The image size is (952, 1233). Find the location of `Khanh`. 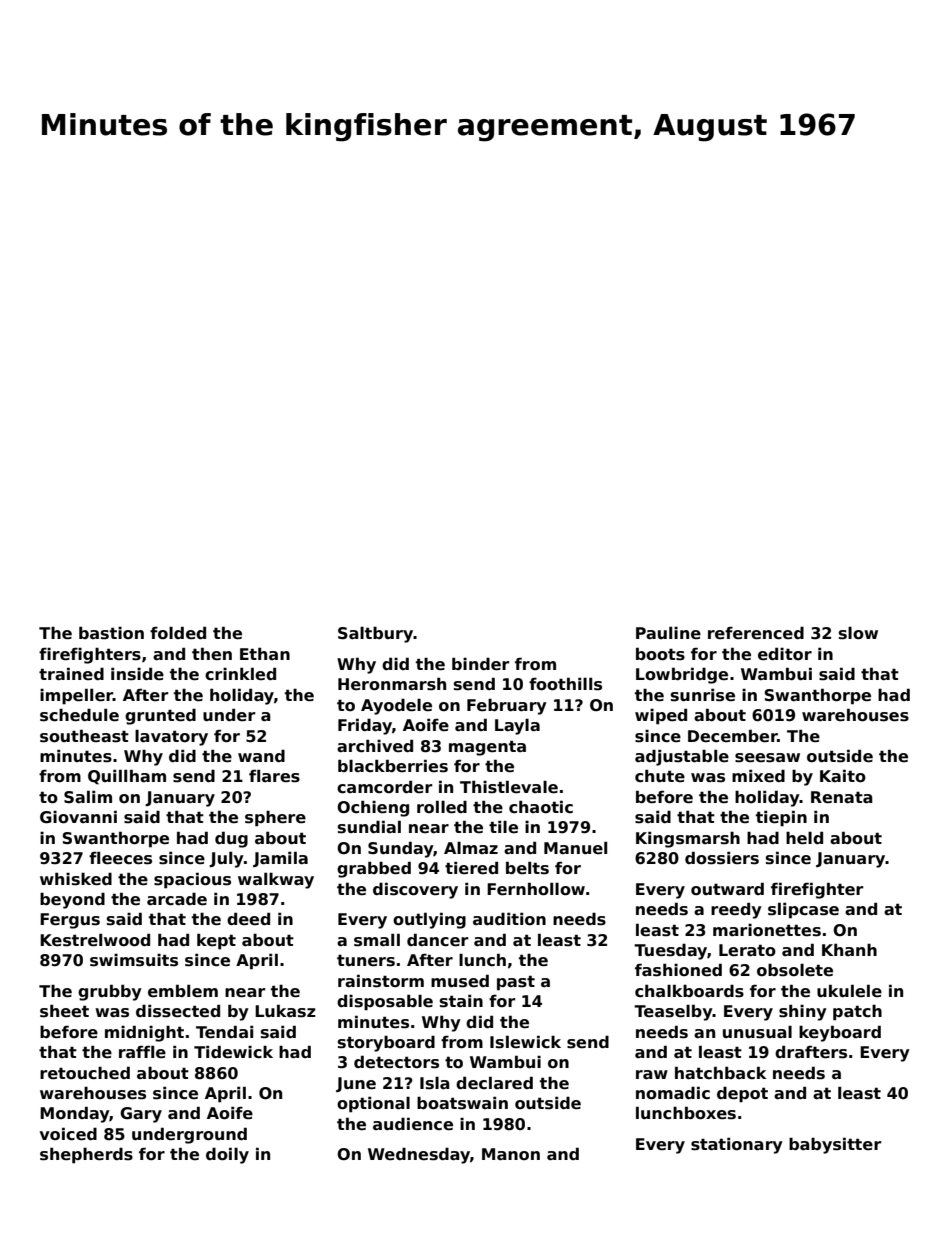

Khanh is located at coordinates (849, 950).
